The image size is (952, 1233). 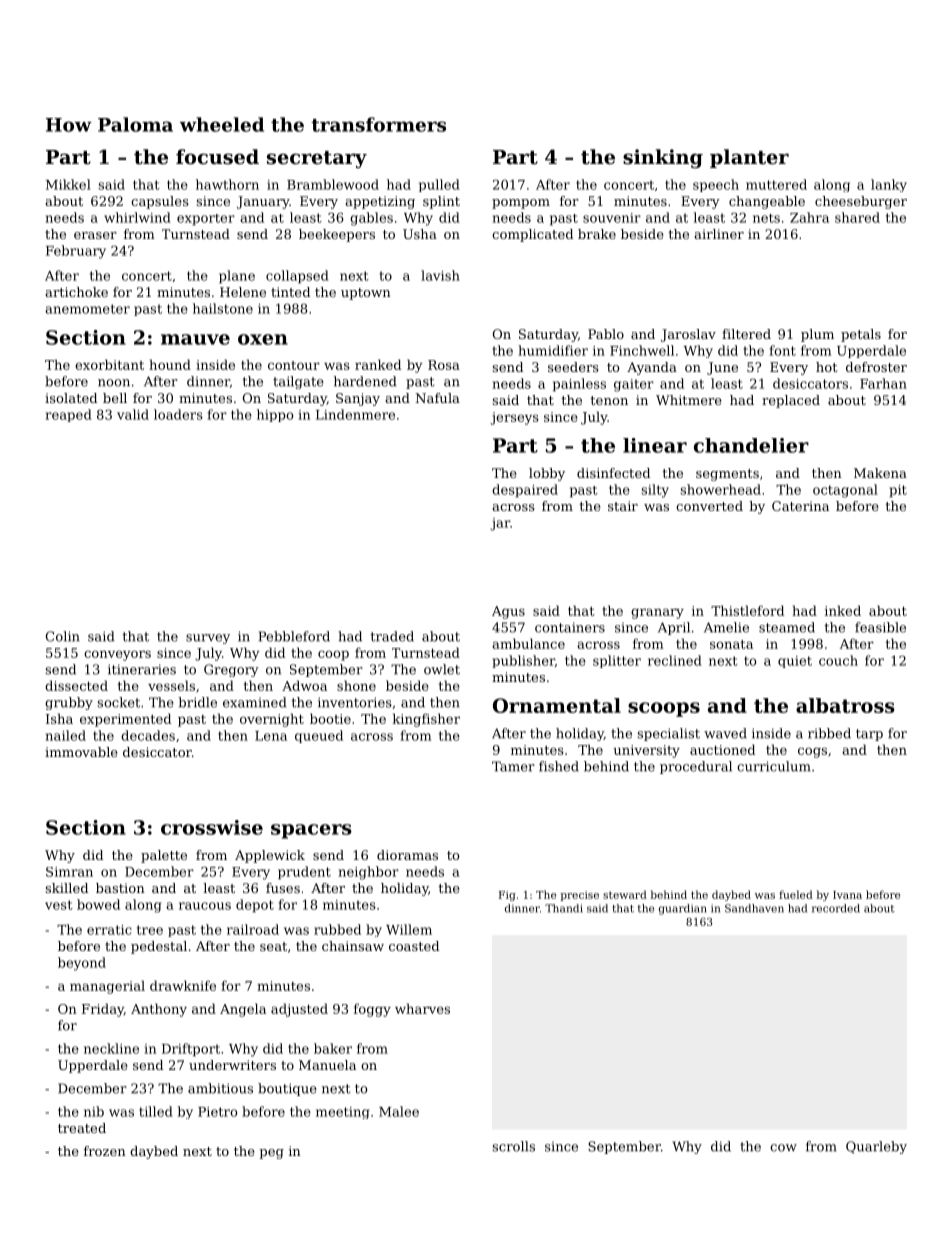 I want to click on cow, so click(x=783, y=1148).
